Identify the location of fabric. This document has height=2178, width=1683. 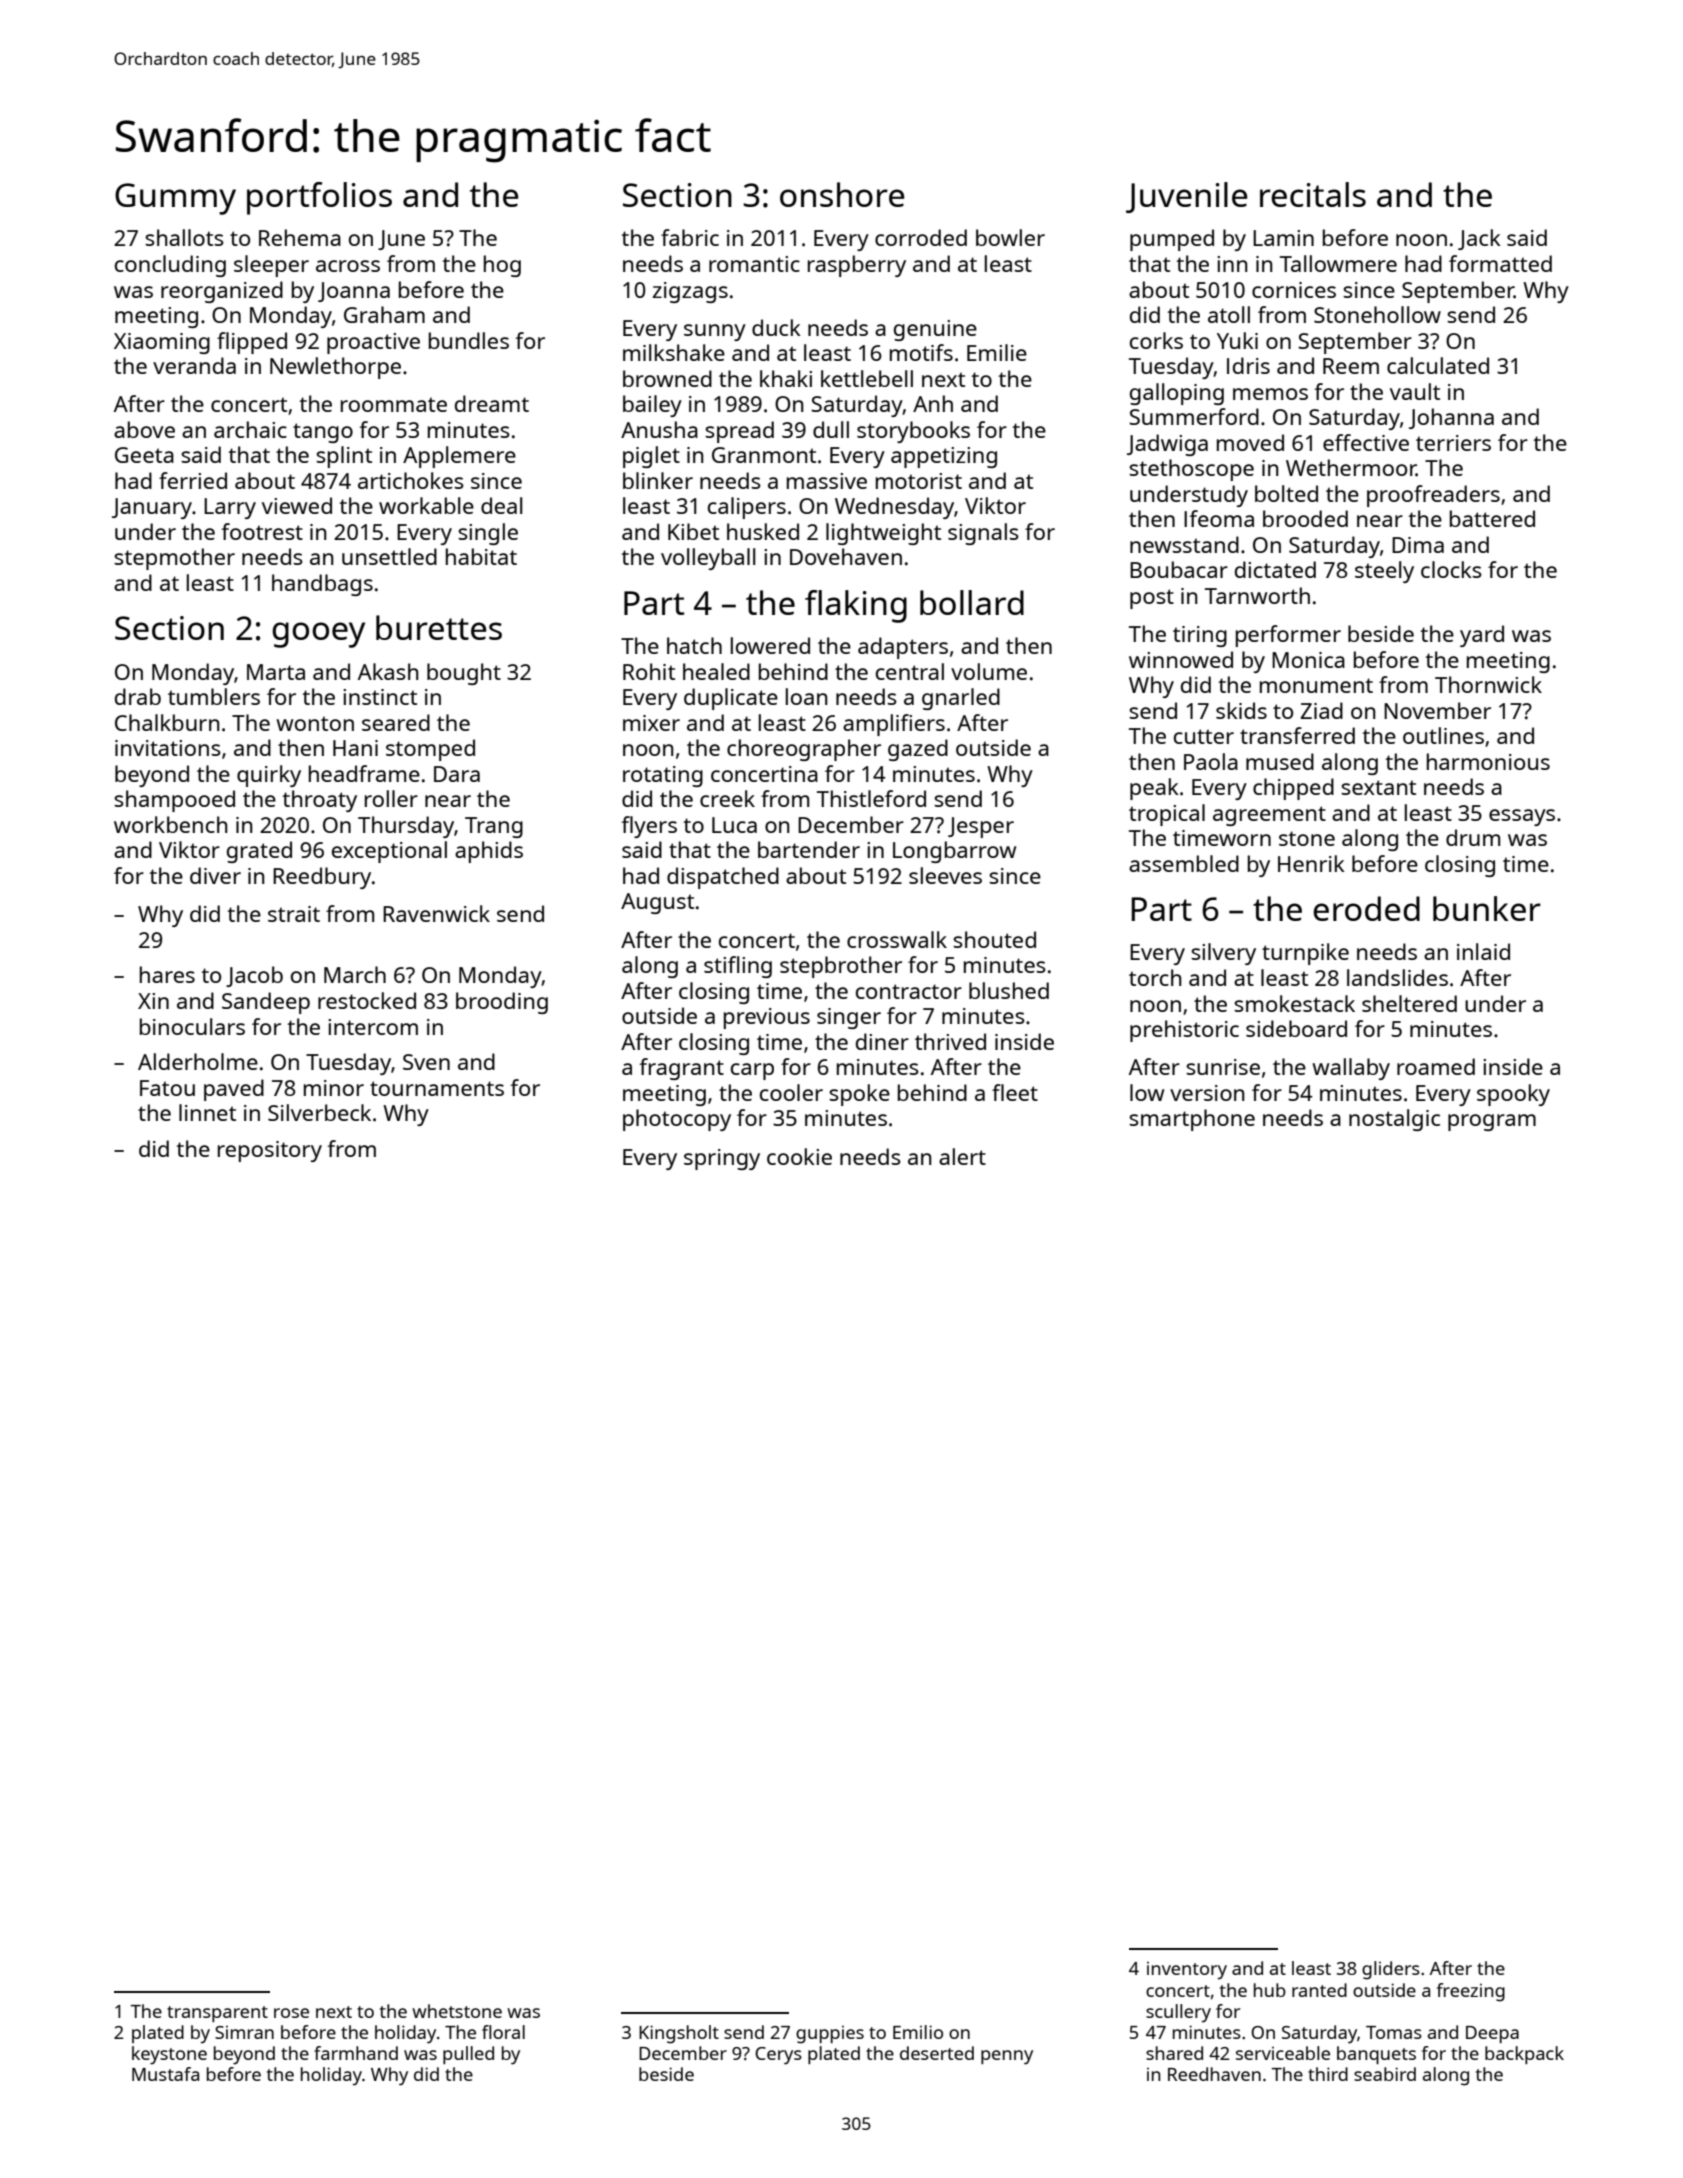
(690, 237).
